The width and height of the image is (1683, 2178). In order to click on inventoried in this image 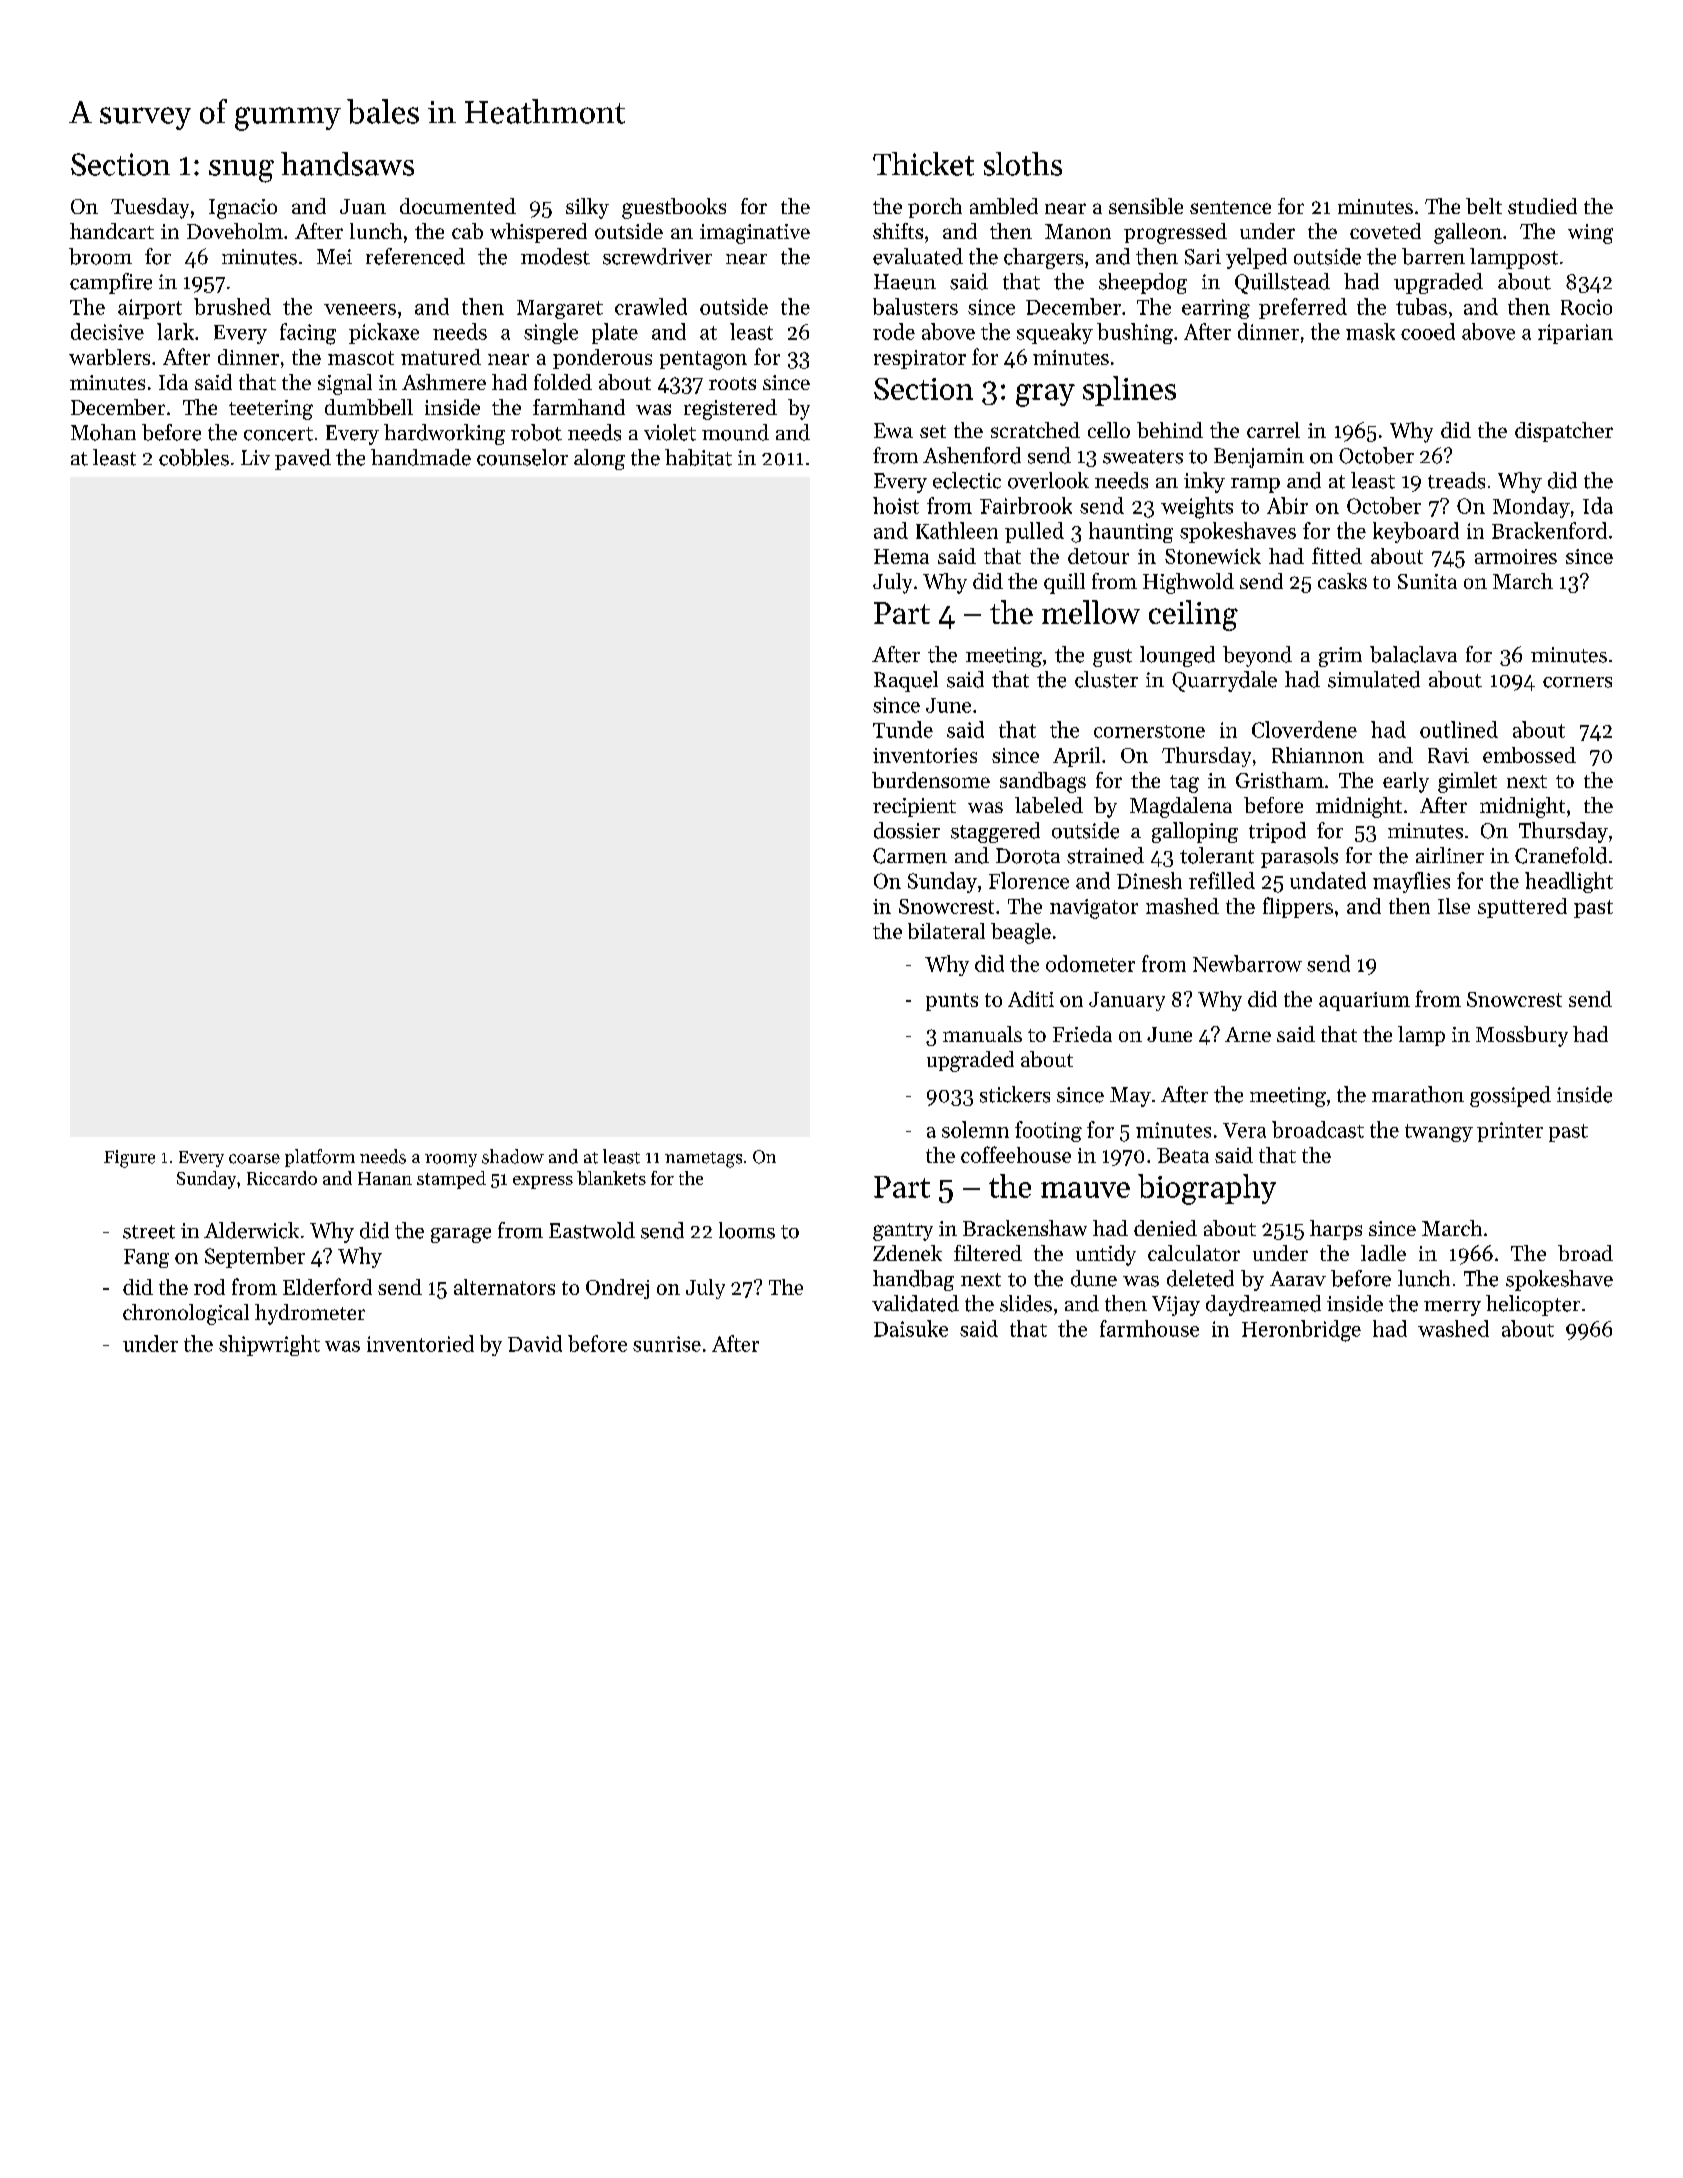, I will do `click(420, 1343)`.
